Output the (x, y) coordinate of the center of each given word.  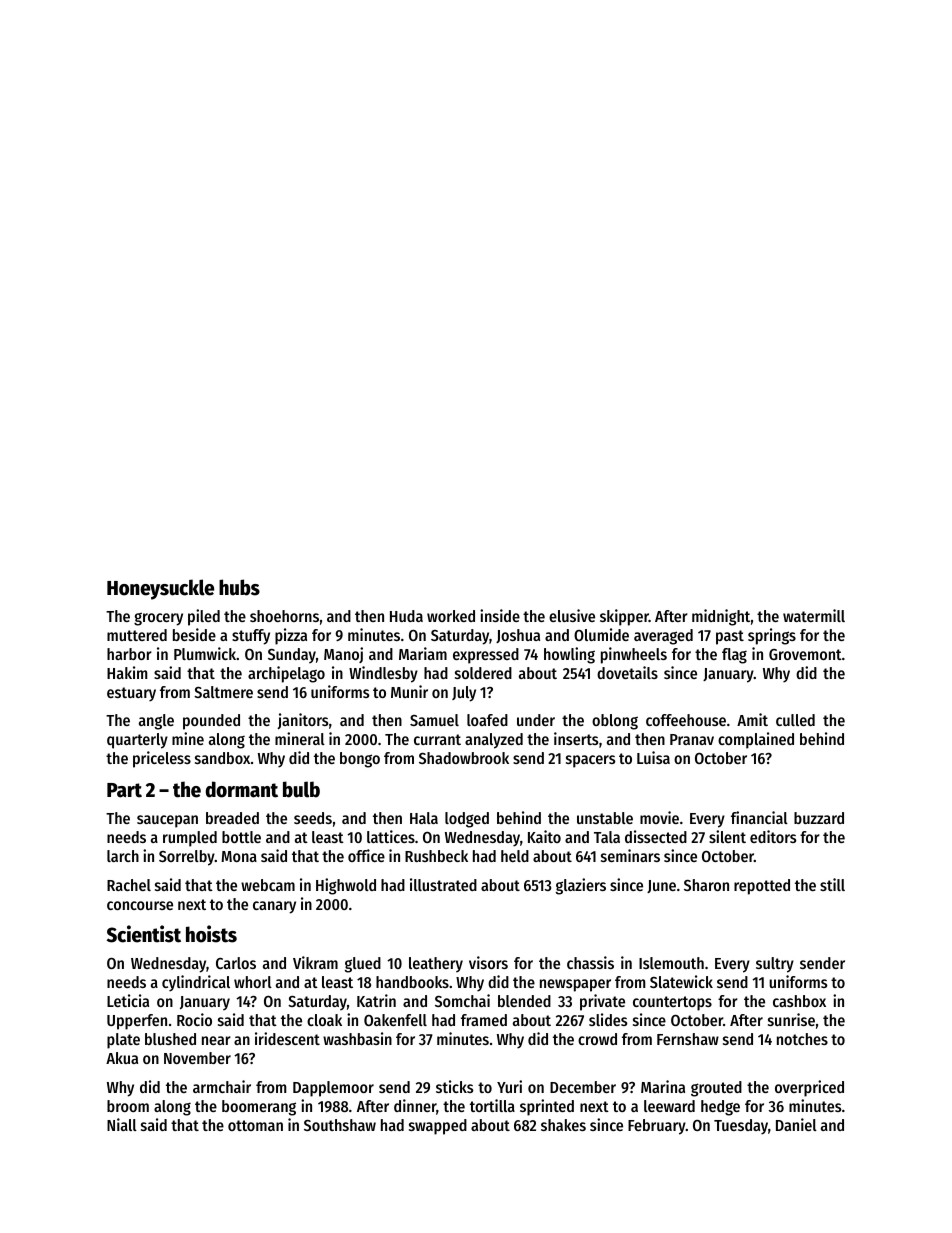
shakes (563, 1125)
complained (756, 740)
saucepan (167, 821)
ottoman (255, 1125)
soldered (483, 673)
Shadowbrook (464, 758)
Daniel (796, 1124)
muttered (137, 635)
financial (759, 817)
